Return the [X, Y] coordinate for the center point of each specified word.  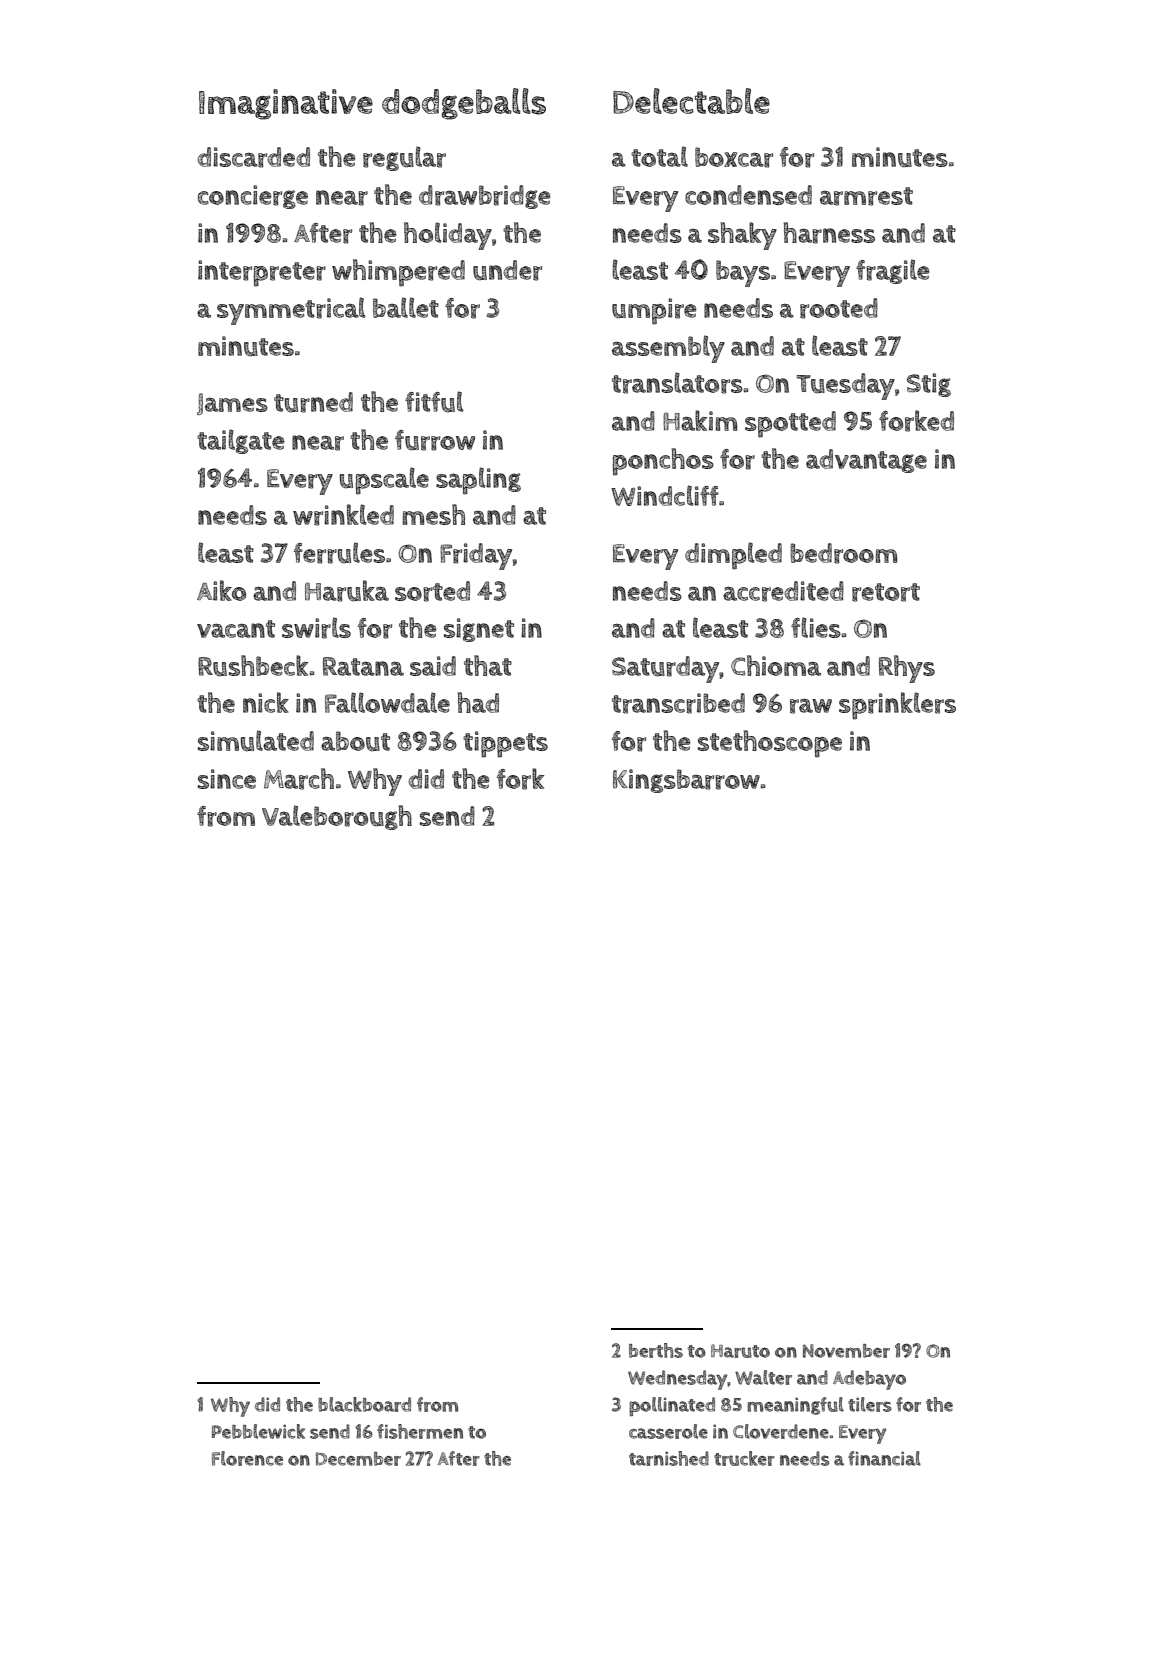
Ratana [363, 666]
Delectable [691, 101]
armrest [866, 196]
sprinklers [897, 706]
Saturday [665, 669]
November [846, 1351]
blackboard [364, 1404]
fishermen [420, 1431]
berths [656, 1350]
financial [884, 1458]
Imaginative [286, 104]
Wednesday [677, 1380]
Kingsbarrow [686, 781]
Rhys [907, 669]
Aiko [221, 590]
